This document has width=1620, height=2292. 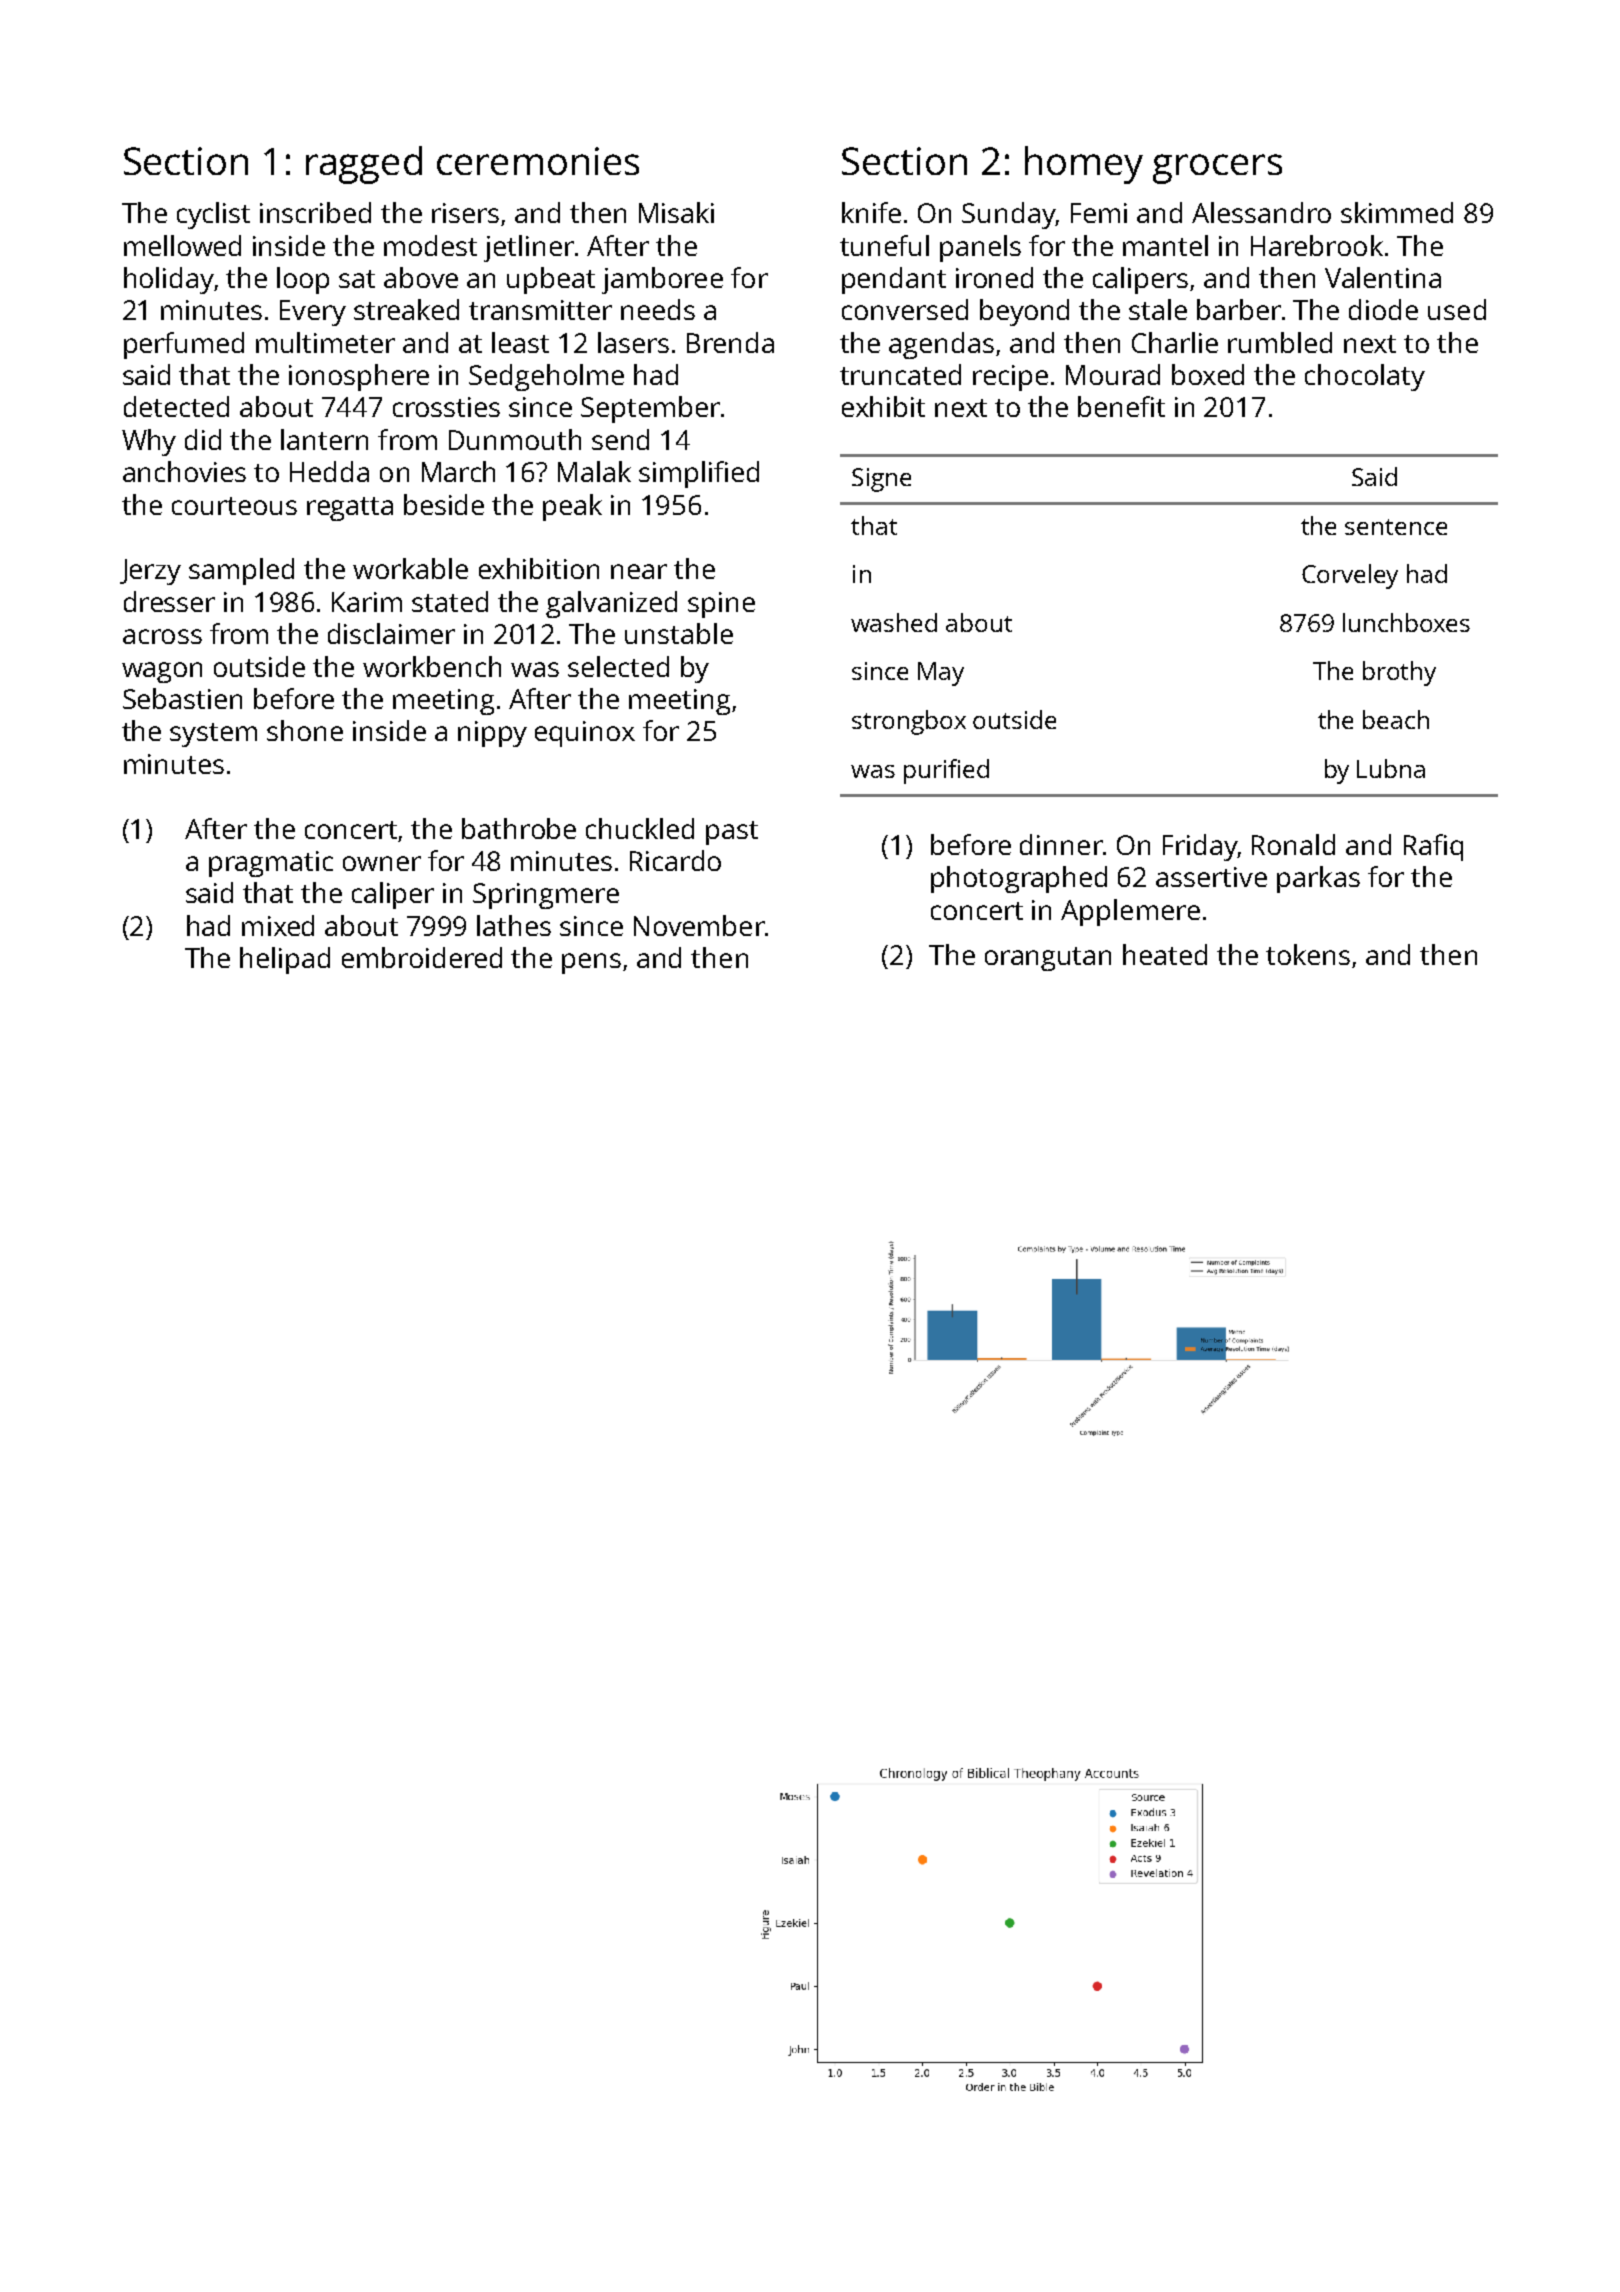 I want to click on mixed, so click(x=278, y=925).
